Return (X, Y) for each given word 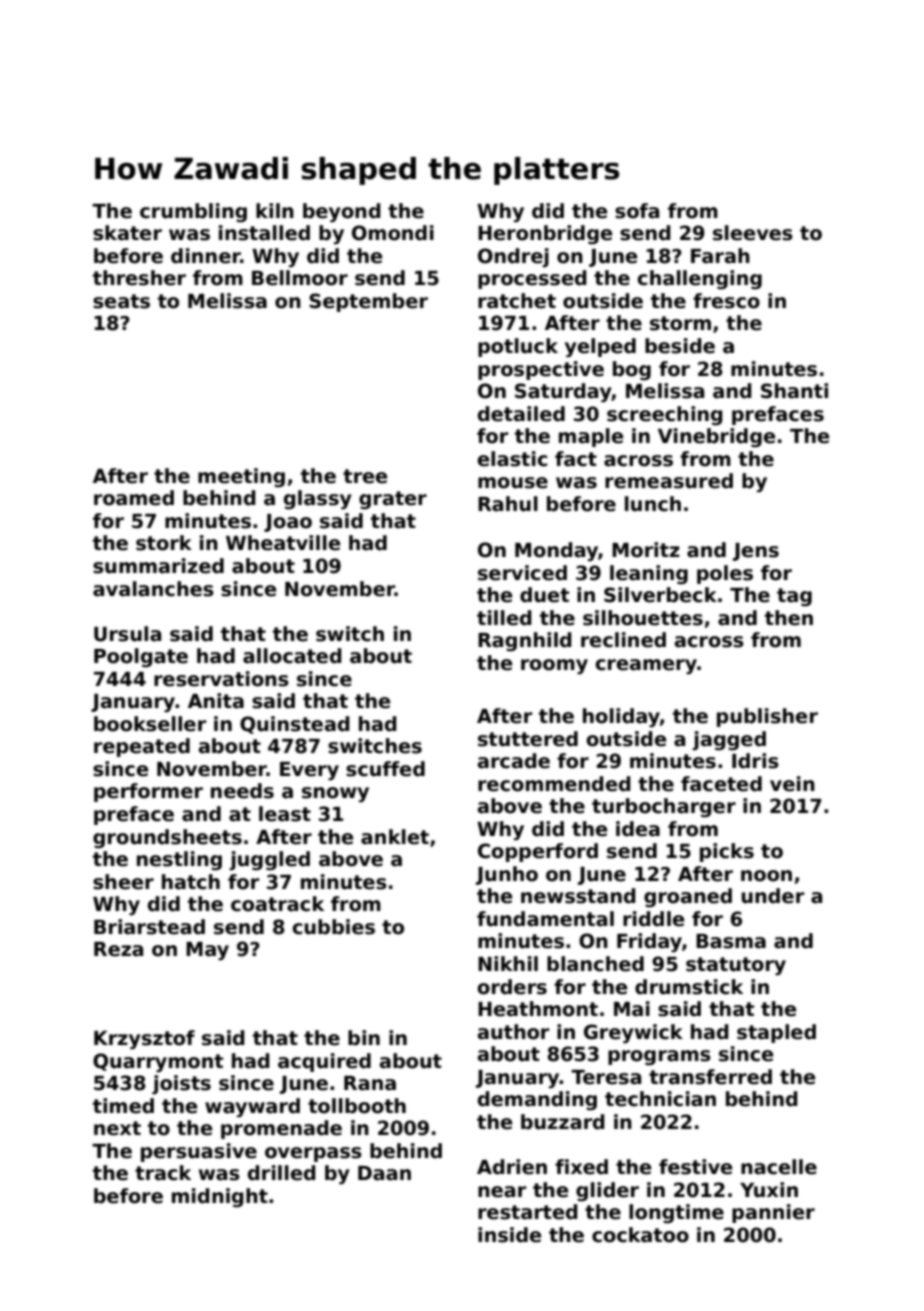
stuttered (528, 739)
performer (148, 792)
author (513, 1032)
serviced (522, 573)
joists (181, 1084)
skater (127, 233)
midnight (220, 1197)
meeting (241, 477)
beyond (342, 212)
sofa (637, 211)
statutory (736, 966)
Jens (756, 552)
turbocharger (664, 807)
